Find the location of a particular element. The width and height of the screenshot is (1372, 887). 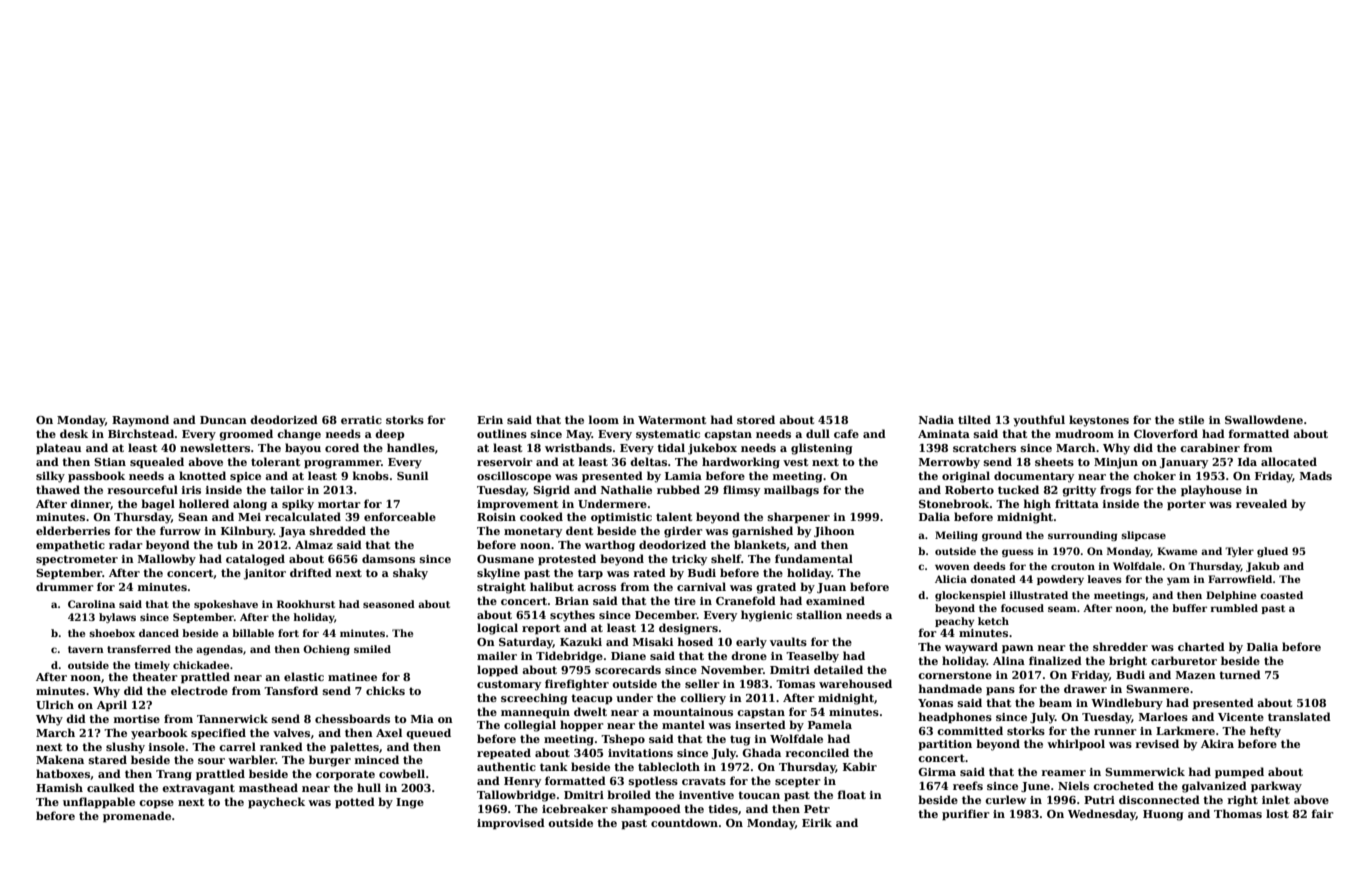

erratic is located at coordinates (361, 420).
